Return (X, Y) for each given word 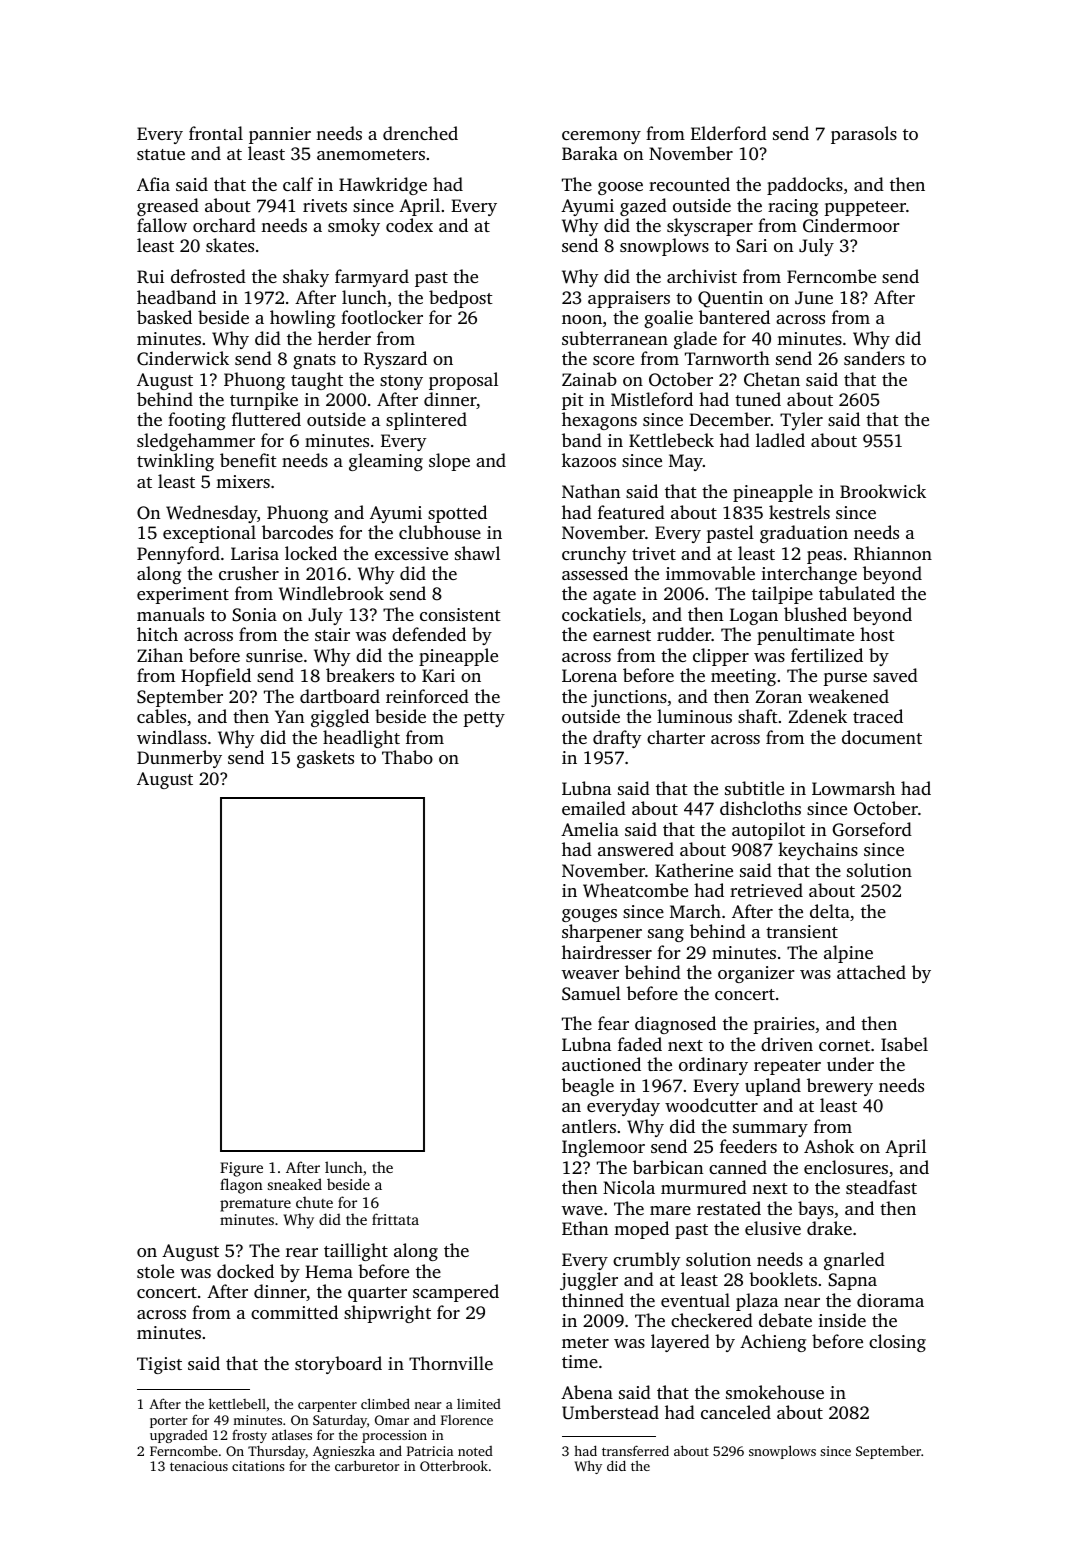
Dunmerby (179, 759)
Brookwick (883, 491)
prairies (784, 1025)
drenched (420, 133)
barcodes (297, 532)
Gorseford (872, 829)
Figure (241, 1169)
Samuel (591, 993)
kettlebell (237, 1403)
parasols (864, 135)
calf (298, 184)
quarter (377, 1294)
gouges (589, 915)
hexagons (599, 421)
